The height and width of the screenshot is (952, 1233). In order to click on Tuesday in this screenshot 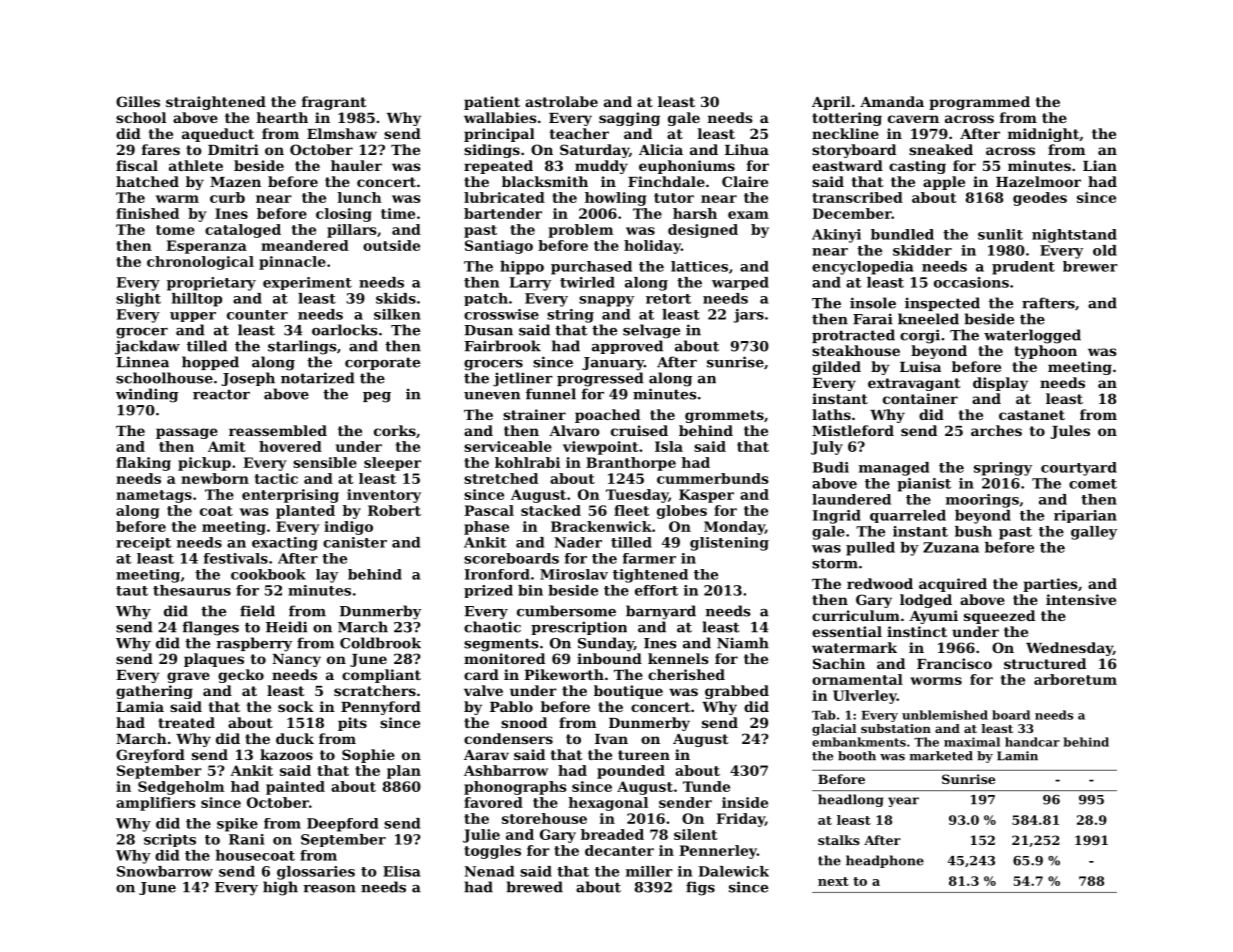, I will do `click(637, 496)`.
